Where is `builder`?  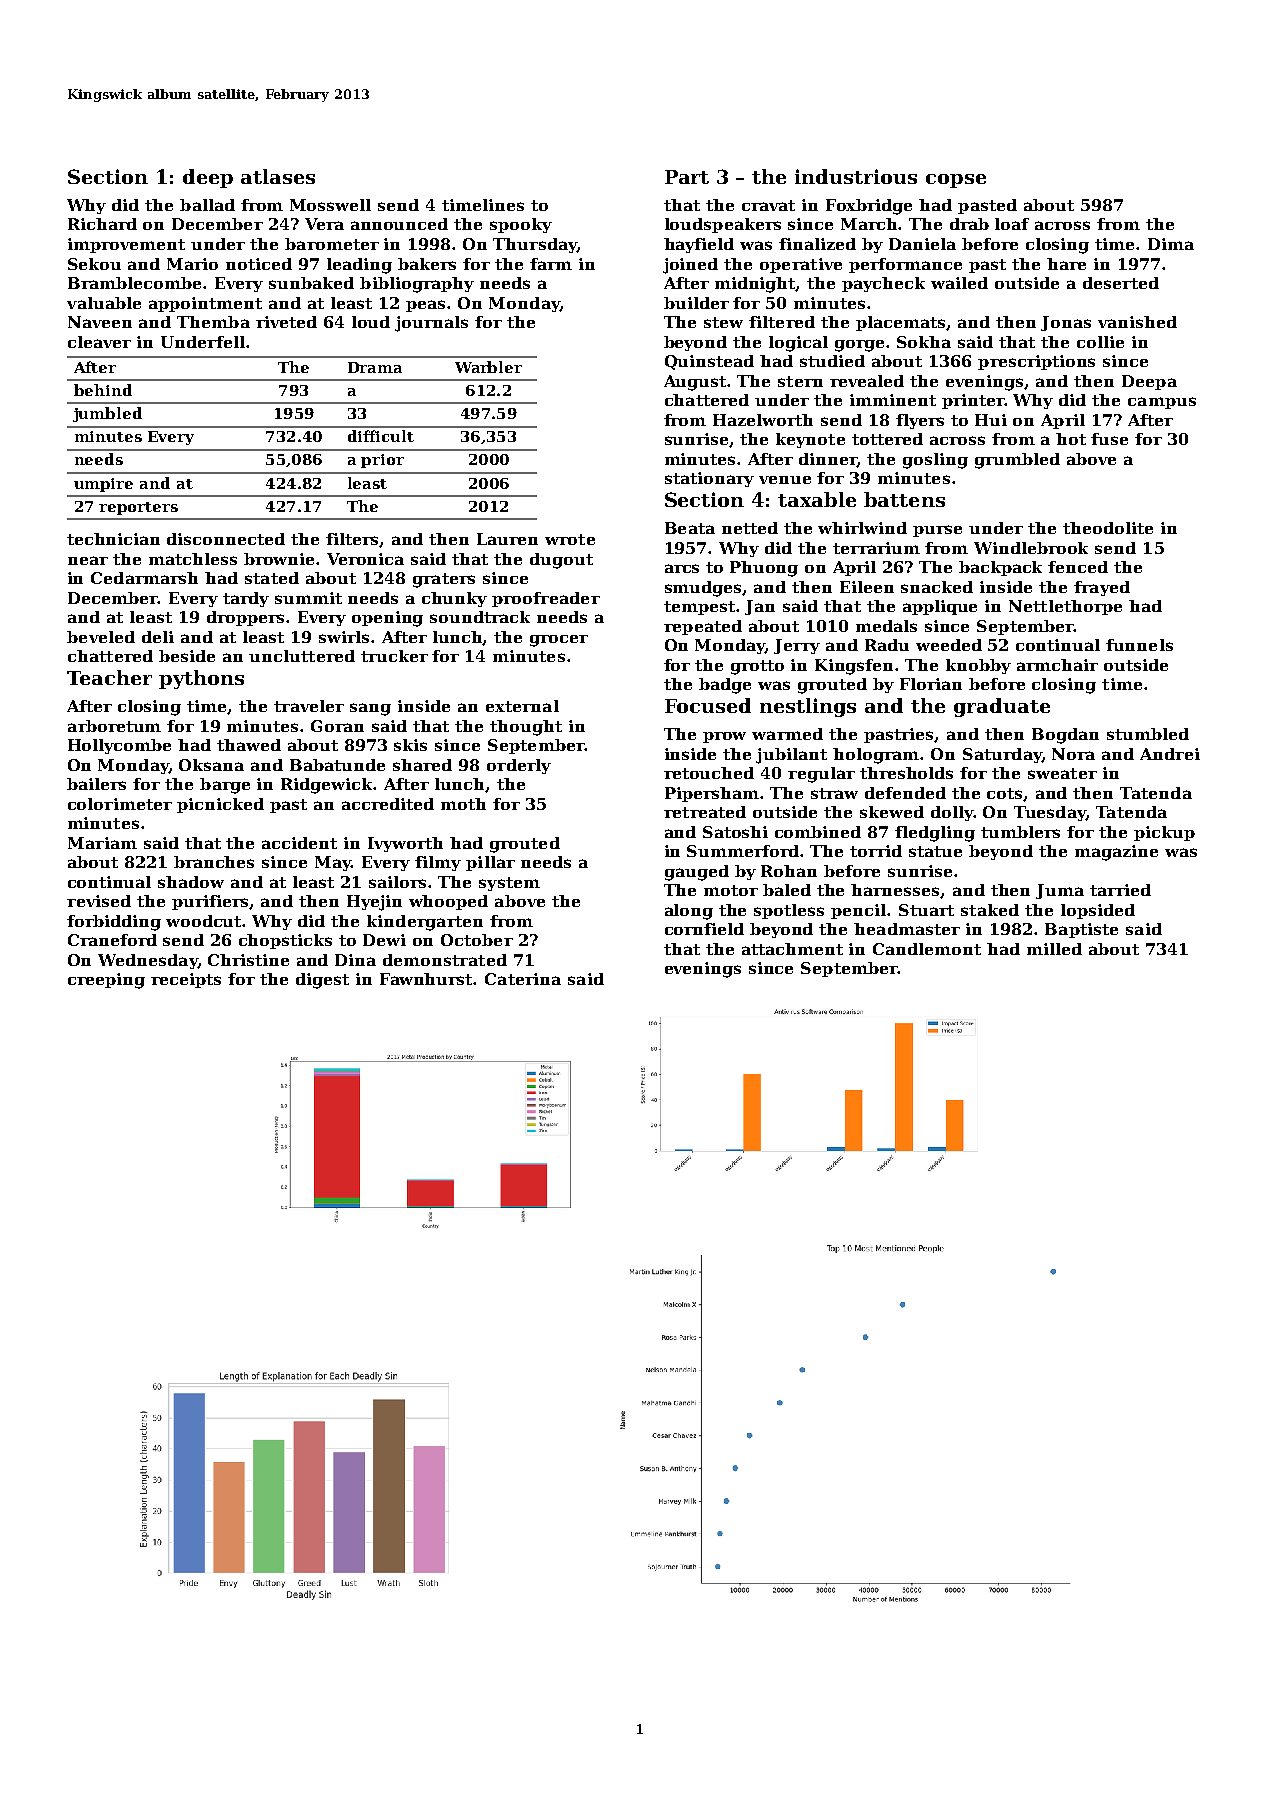 builder is located at coordinates (696, 303).
